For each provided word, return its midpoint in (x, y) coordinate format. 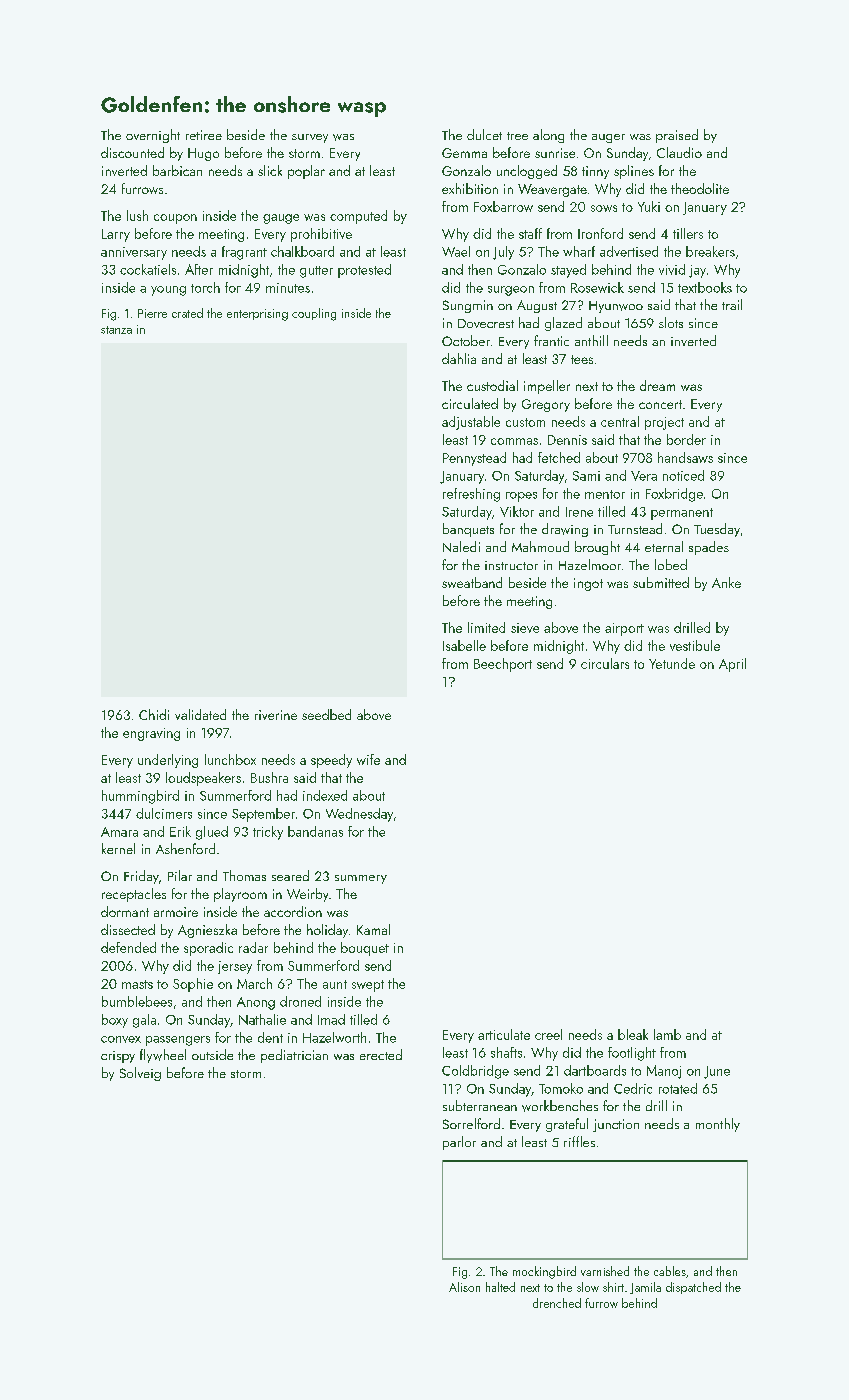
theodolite (700, 188)
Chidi (154, 714)
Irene (579, 512)
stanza (116, 330)
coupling (314, 314)
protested (364, 271)
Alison (464, 1287)
